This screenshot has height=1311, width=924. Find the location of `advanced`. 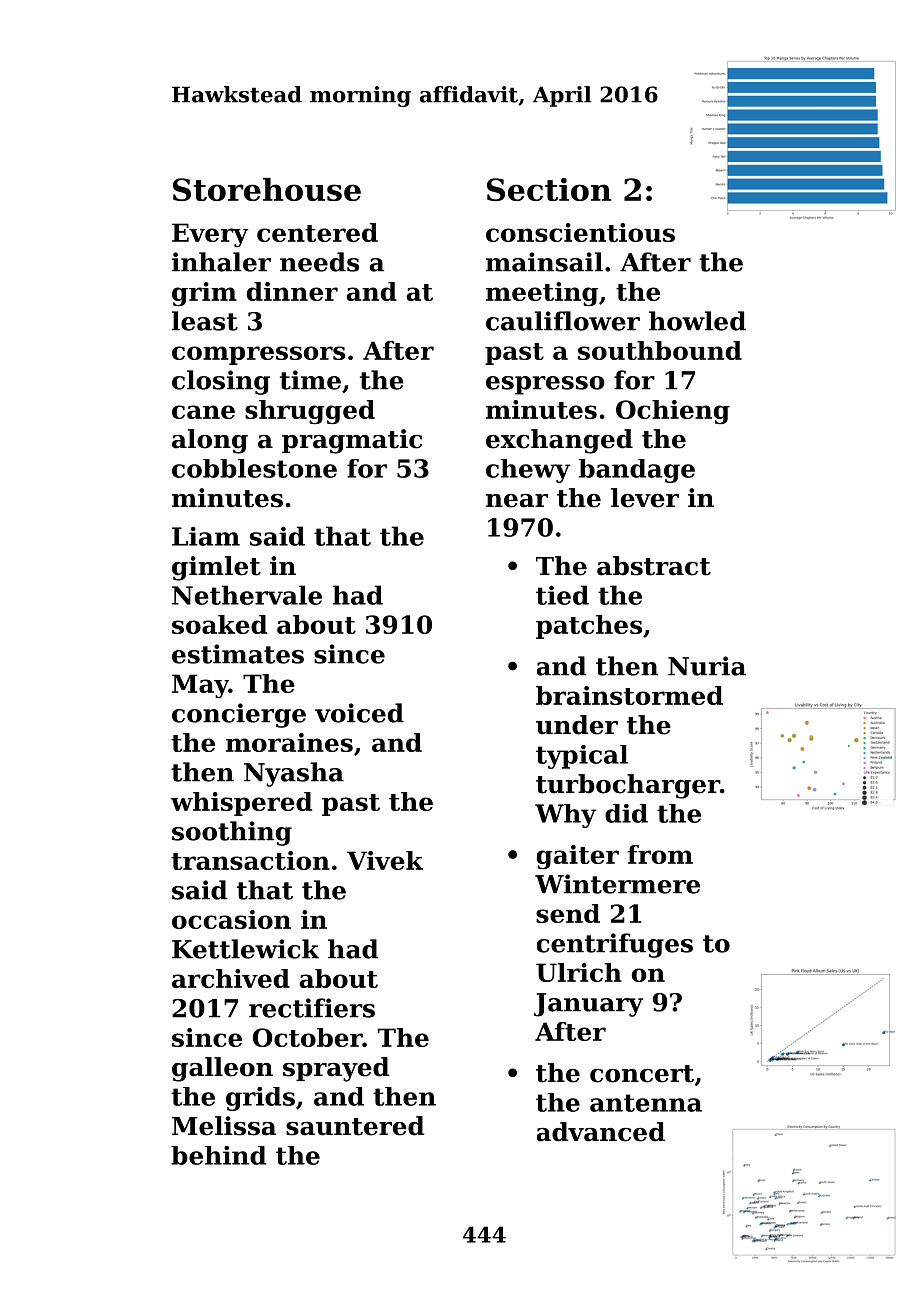

advanced is located at coordinates (601, 1132).
